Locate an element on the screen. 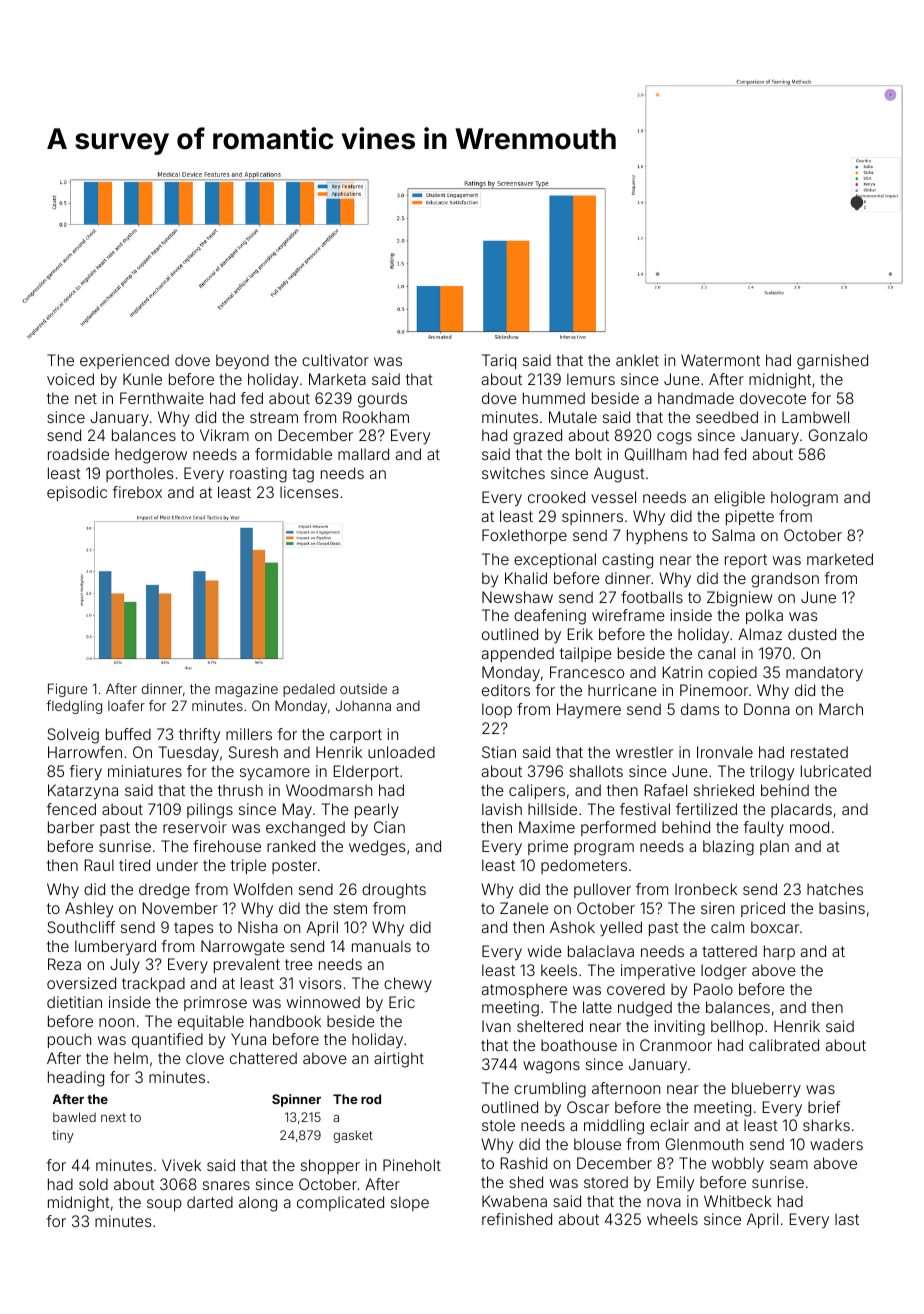 The height and width of the screenshot is (1314, 924). hatches is located at coordinates (835, 889).
